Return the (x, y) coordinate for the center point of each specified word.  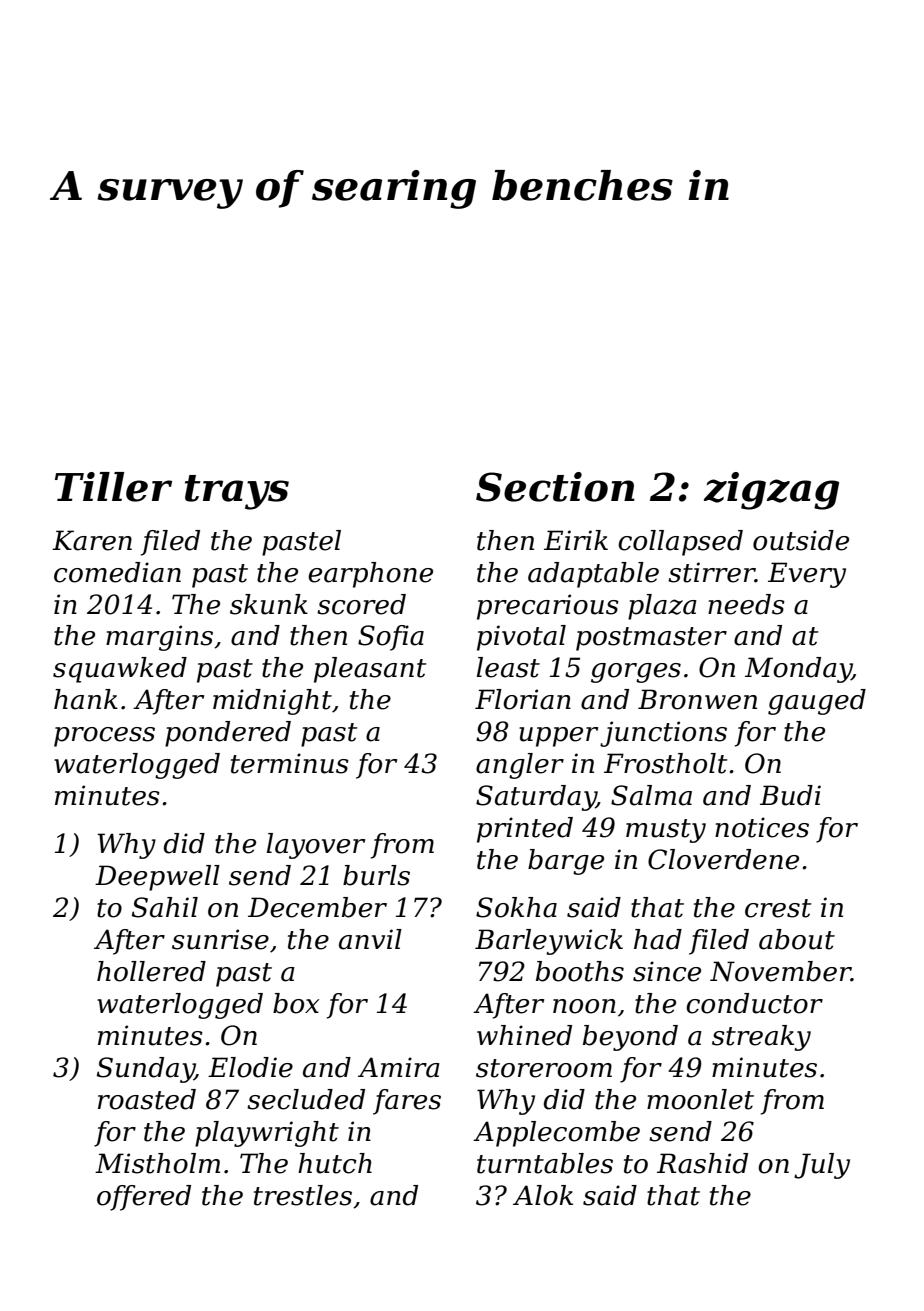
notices (762, 827)
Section (555, 487)
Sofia (391, 638)
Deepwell (157, 878)
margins (159, 638)
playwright (267, 1134)
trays (237, 492)
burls (376, 875)
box (296, 1003)
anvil (370, 939)
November (780, 971)
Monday (798, 670)
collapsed (680, 543)
